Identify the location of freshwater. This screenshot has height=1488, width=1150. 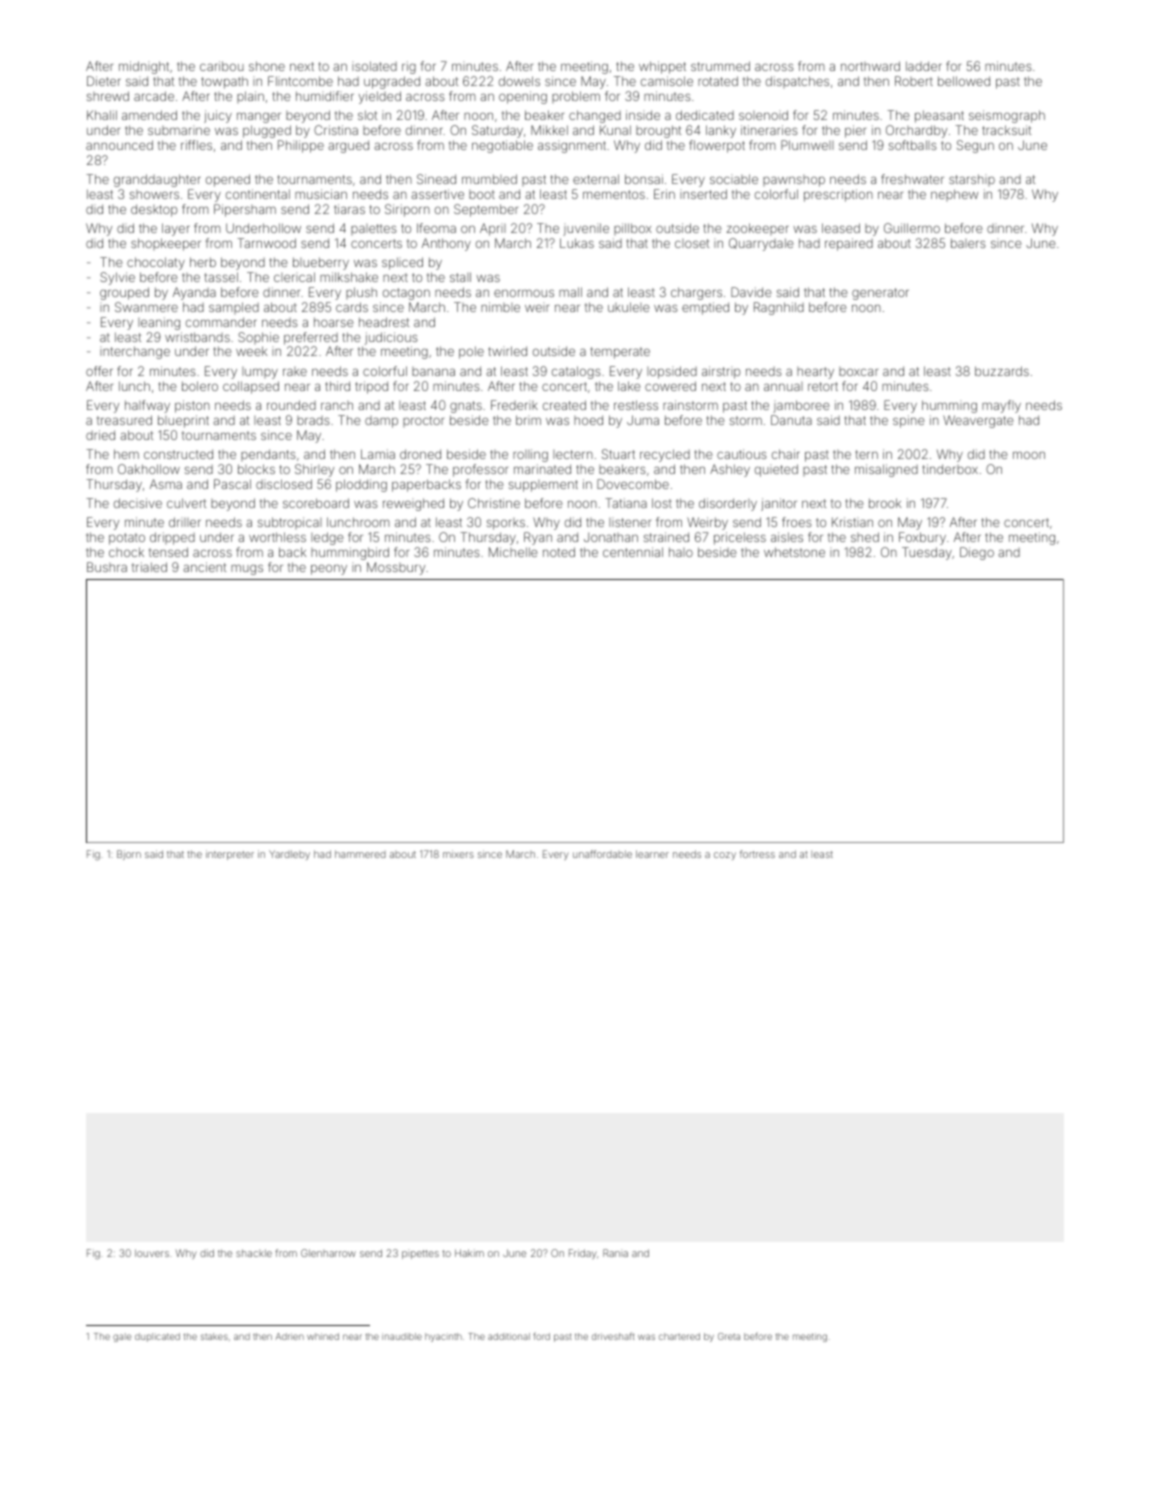
(912, 179).
